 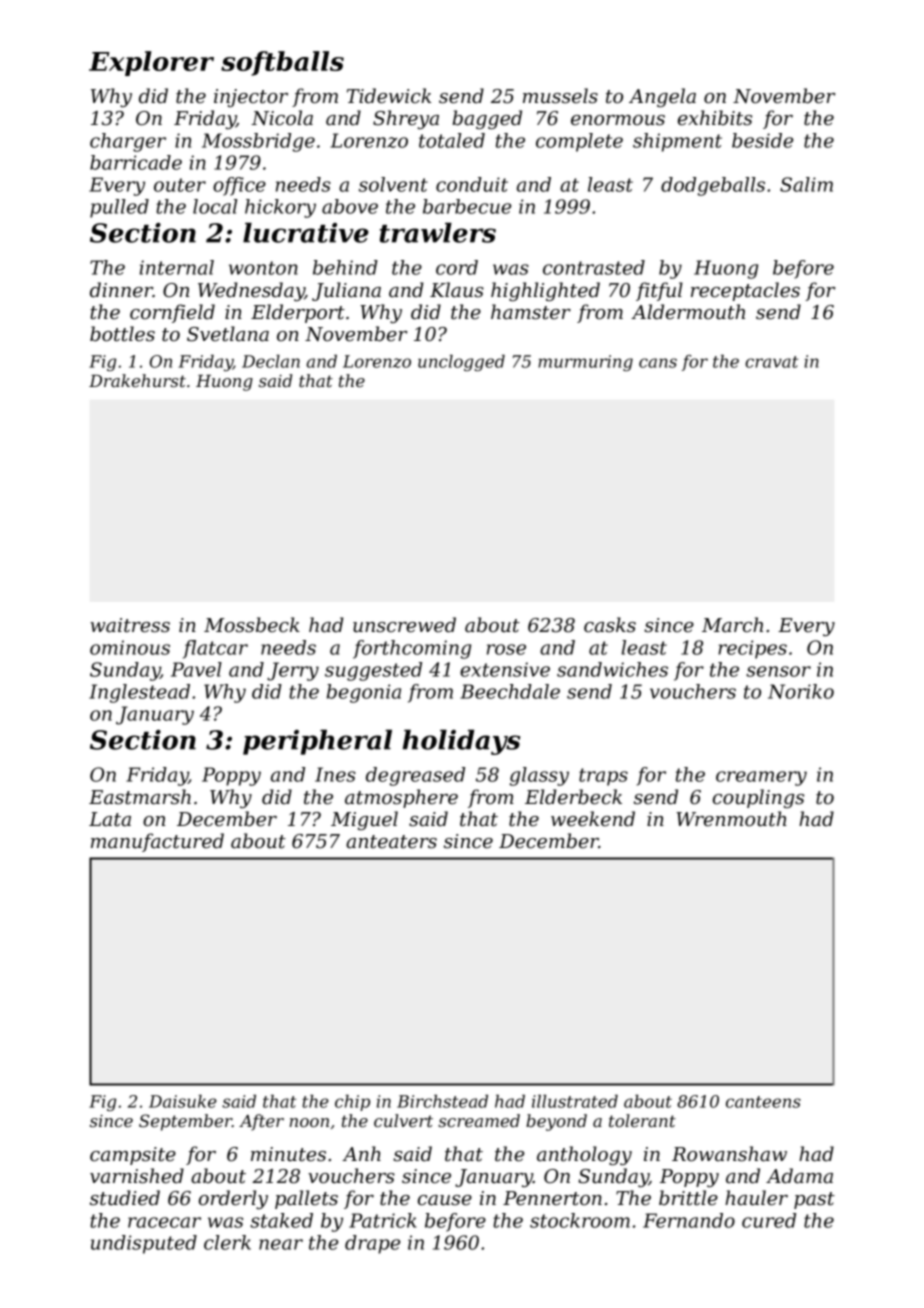 What do you see at coordinates (732, 625) in the screenshot?
I see `March` at bounding box center [732, 625].
